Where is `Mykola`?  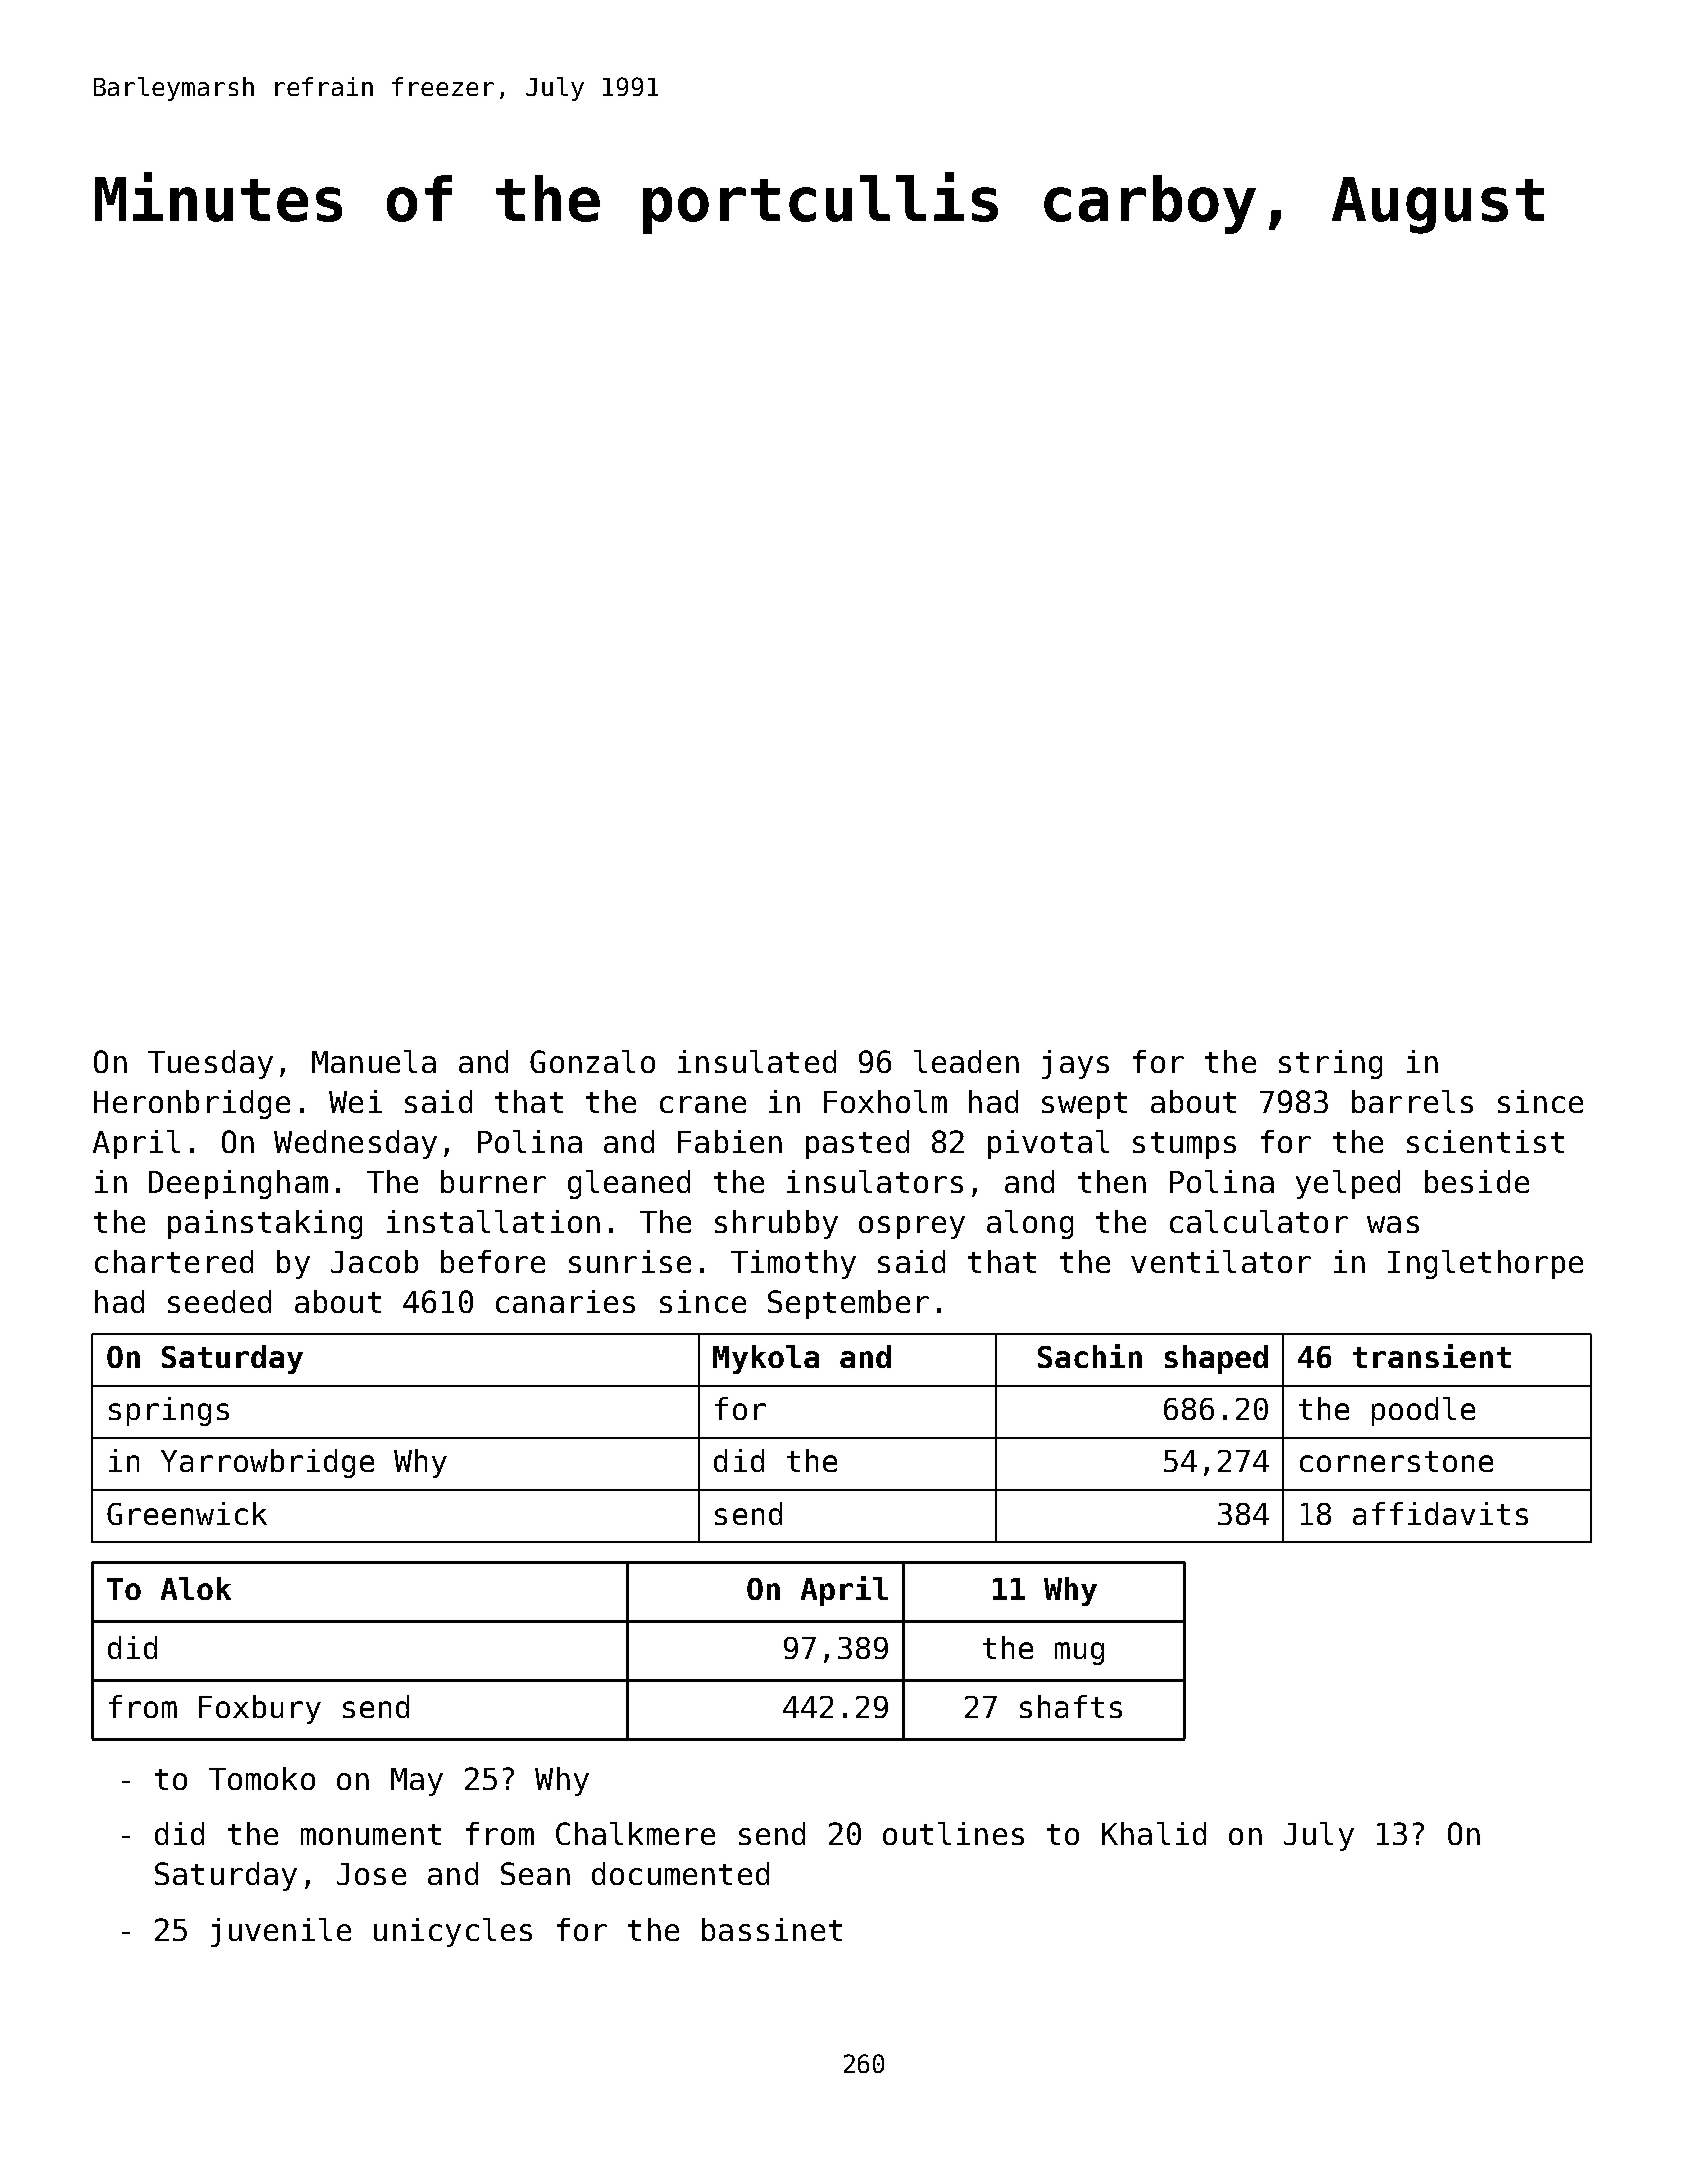
Mykola is located at coordinates (766, 1359).
